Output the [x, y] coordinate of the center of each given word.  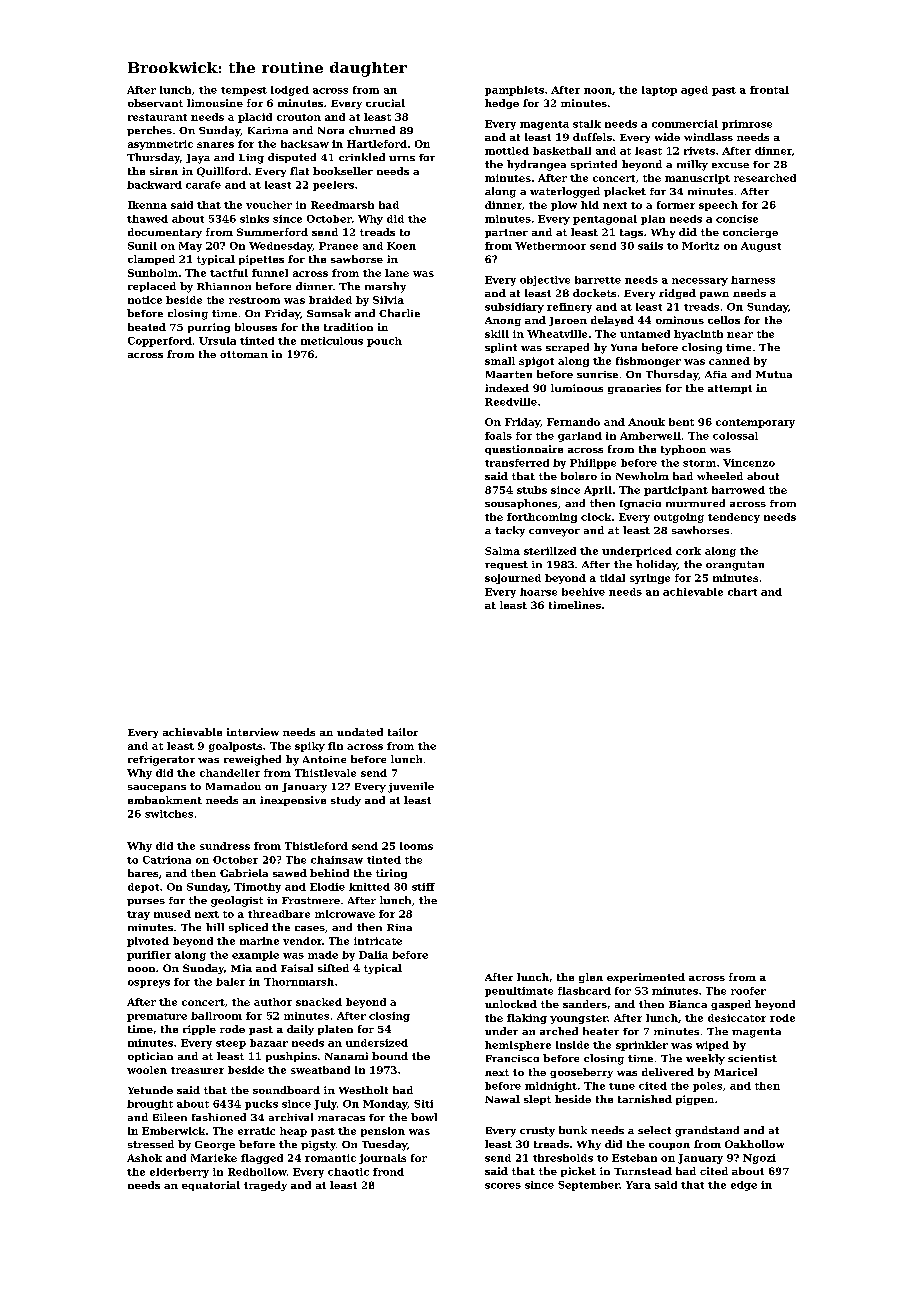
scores [503, 1186]
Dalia [373, 955]
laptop [659, 91]
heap [293, 1132]
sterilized [550, 551]
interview [253, 732]
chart [742, 592]
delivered [668, 1072]
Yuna [624, 347]
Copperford [160, 342]
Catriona [167, 860]
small [500, 361]
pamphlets [514, 91]
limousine [215, 103]
